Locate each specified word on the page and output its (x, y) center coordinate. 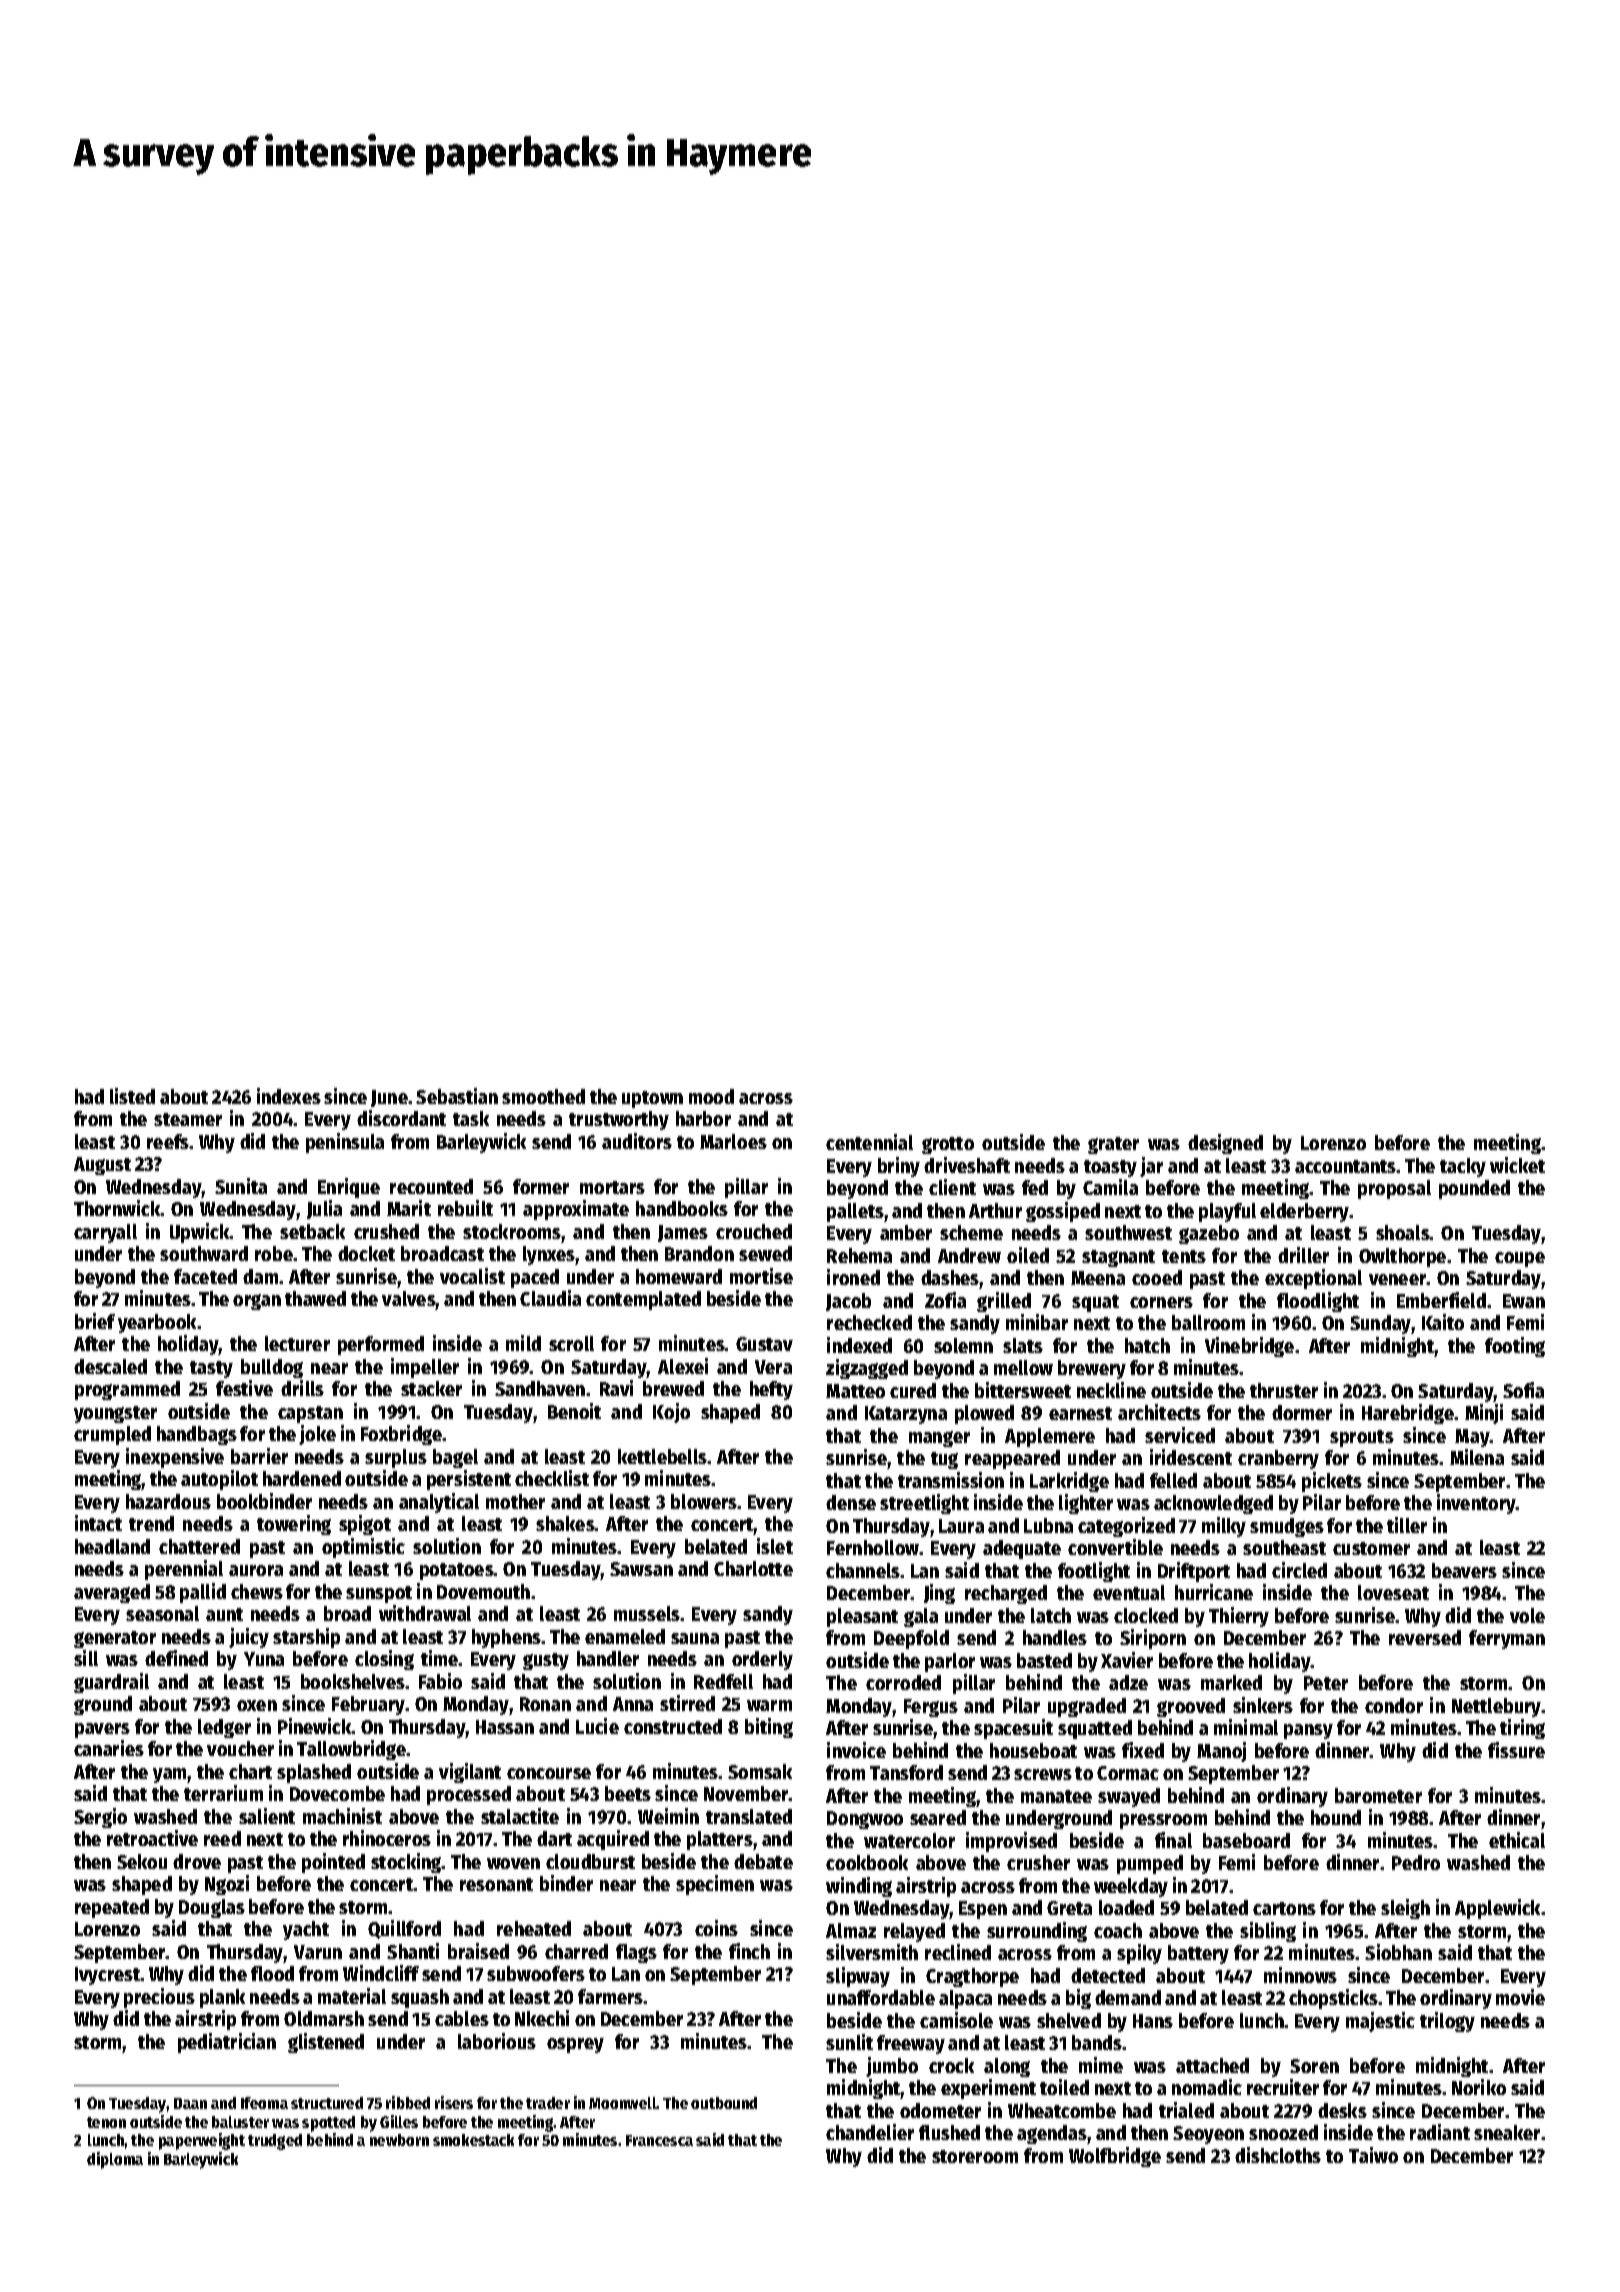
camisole (956, 2020)
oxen (257, 1705)
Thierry (1239, 1617)
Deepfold (911, 1639)
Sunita (241, 1186)
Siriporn (1153, 1639)
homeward (679, 1276)
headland (112, 1546)
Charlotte (753, 1568)
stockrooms (512, 1231)
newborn (399, 2140)
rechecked (869, 1322)
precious (159, 1998)
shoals (1403, 1232)
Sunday (1381, 1324)
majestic (1380, 2022)
